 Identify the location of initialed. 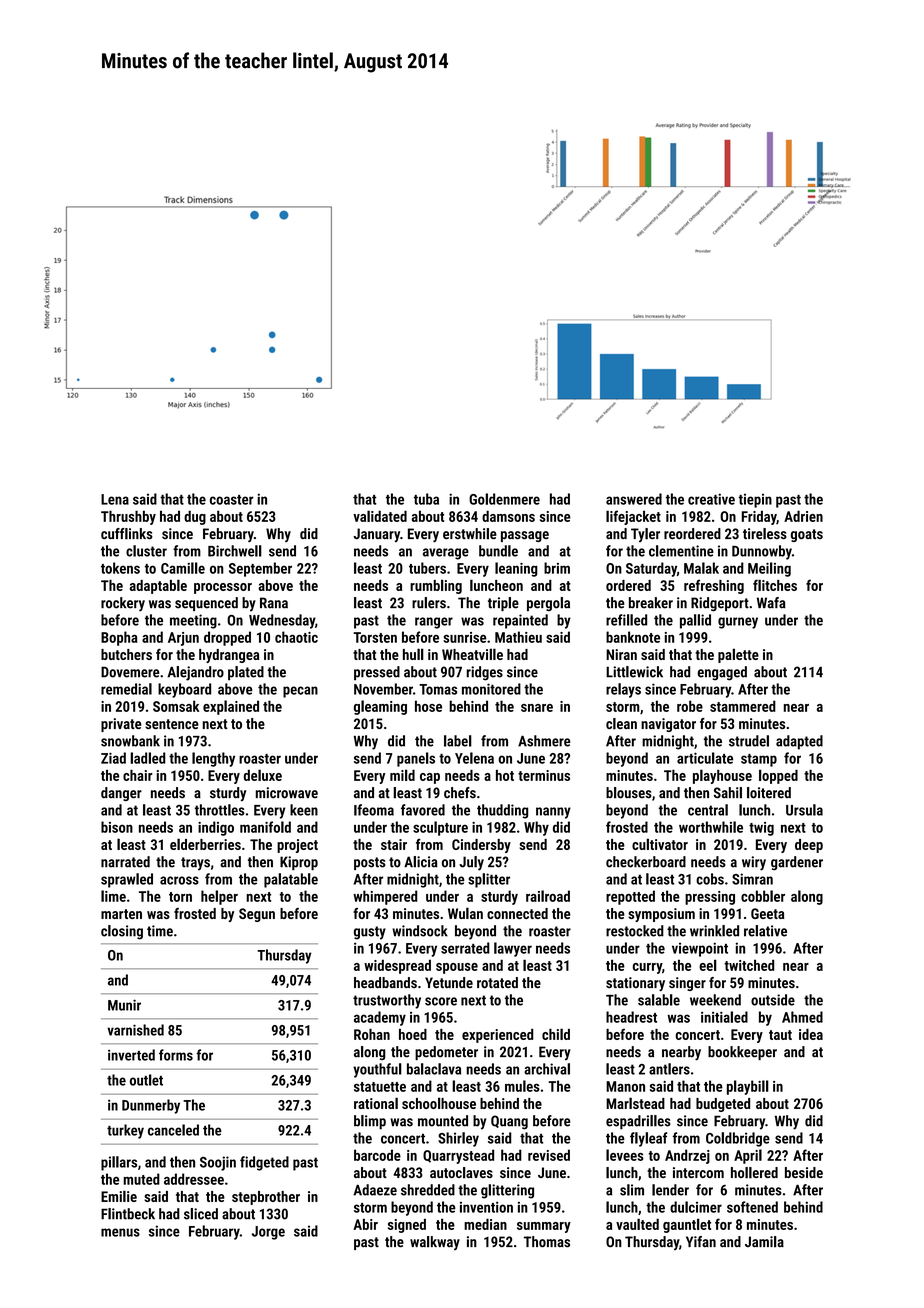
(724, 1017).
